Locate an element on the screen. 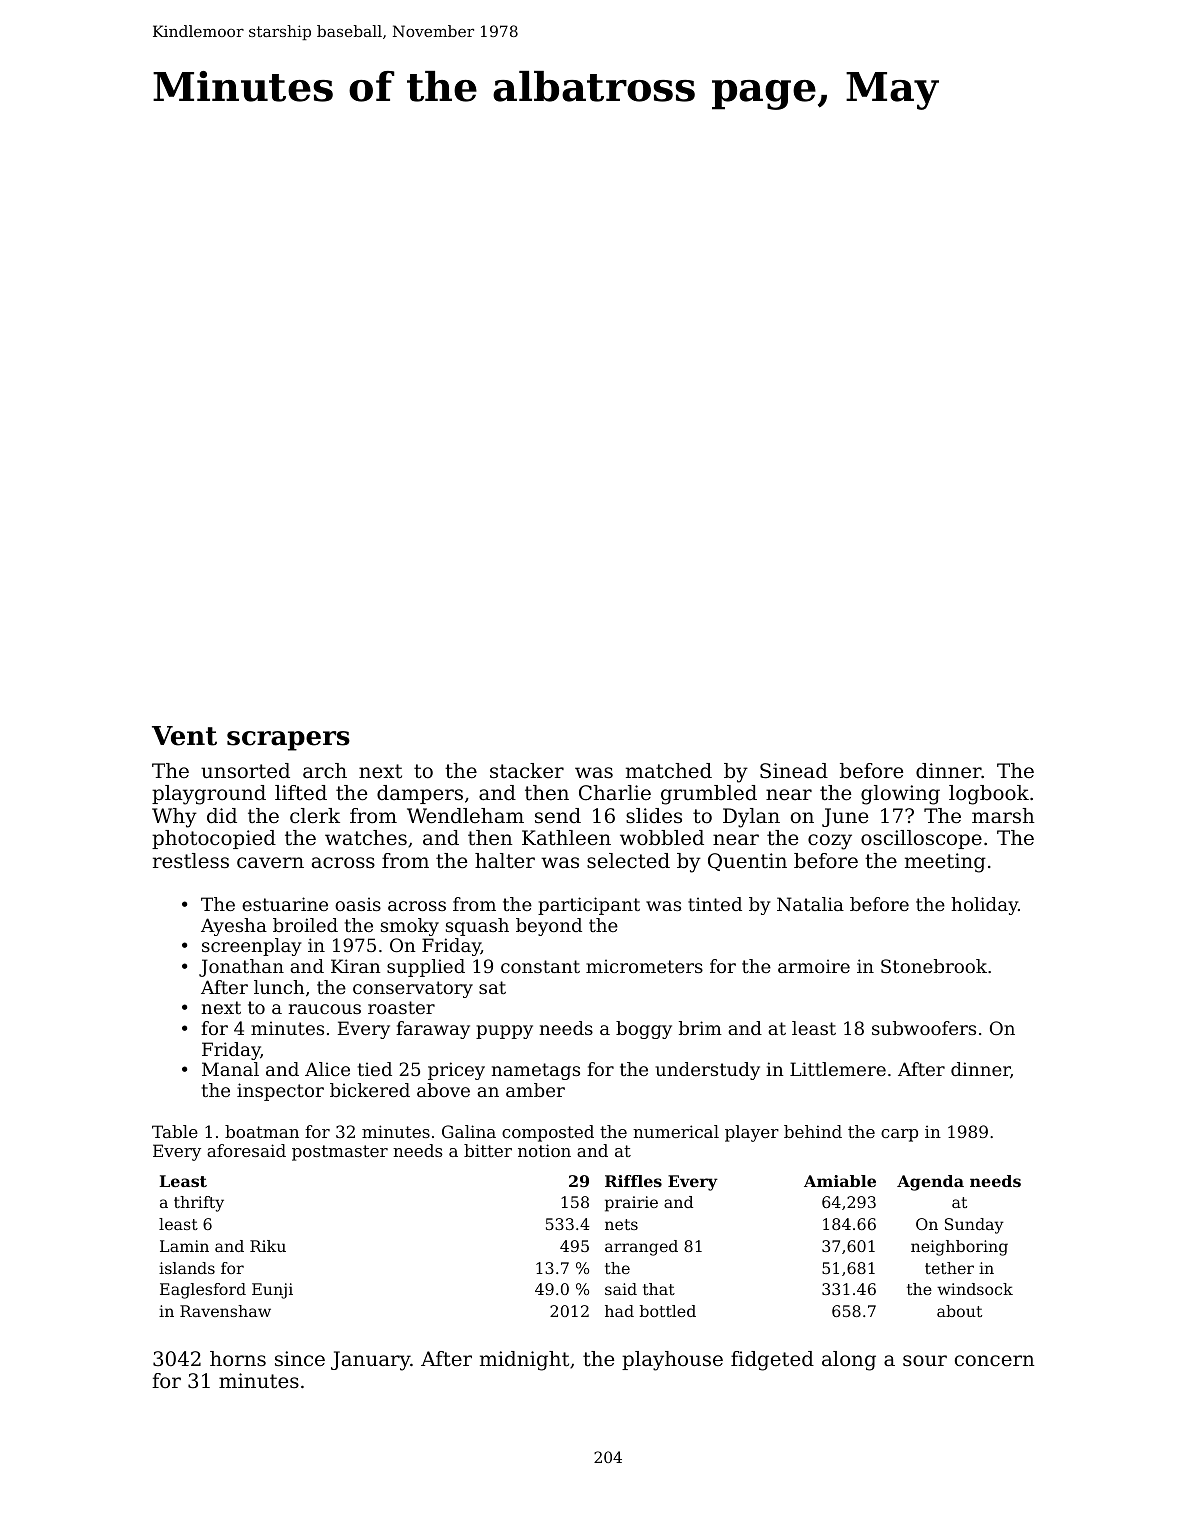 The height and width of the screenshot is (1537, 1187). stacker is located at coordinates (527, 770).
